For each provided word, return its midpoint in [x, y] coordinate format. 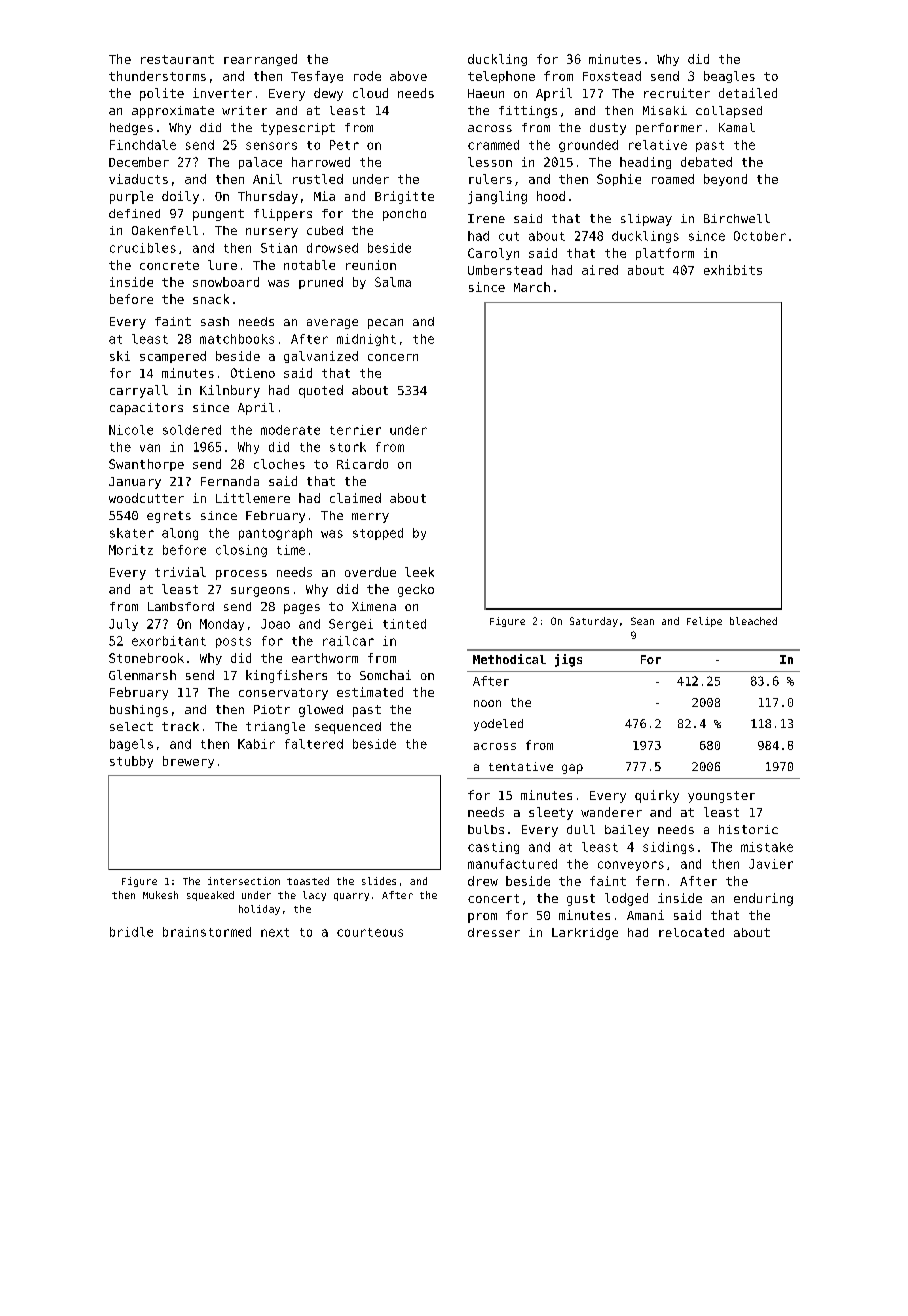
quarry [351, 897]
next [275, 932]
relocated [691, 932]
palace [260, 163]
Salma [393, 282]
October [760, 236]
